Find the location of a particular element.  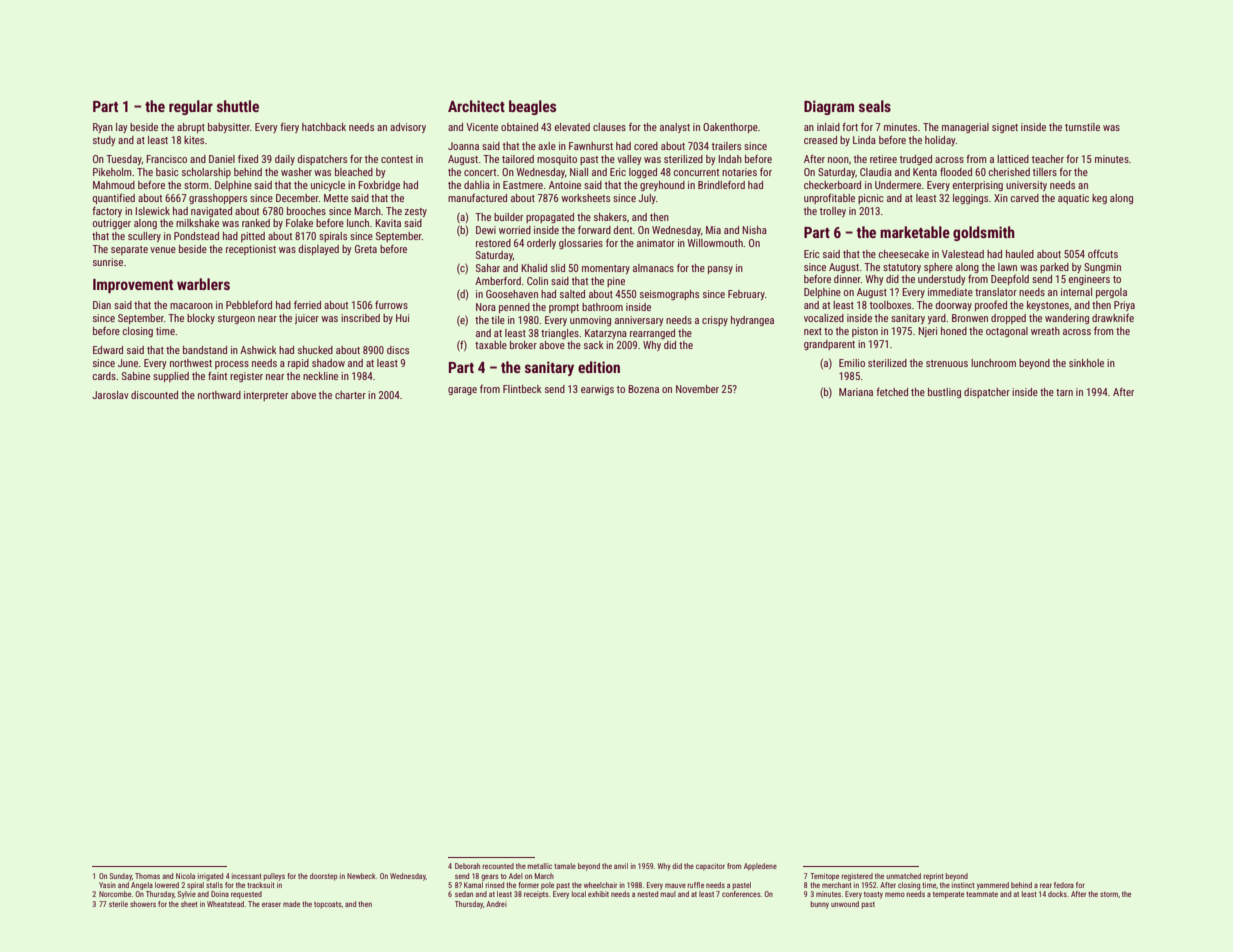

Nisha is located at coordinates (754, 230).
